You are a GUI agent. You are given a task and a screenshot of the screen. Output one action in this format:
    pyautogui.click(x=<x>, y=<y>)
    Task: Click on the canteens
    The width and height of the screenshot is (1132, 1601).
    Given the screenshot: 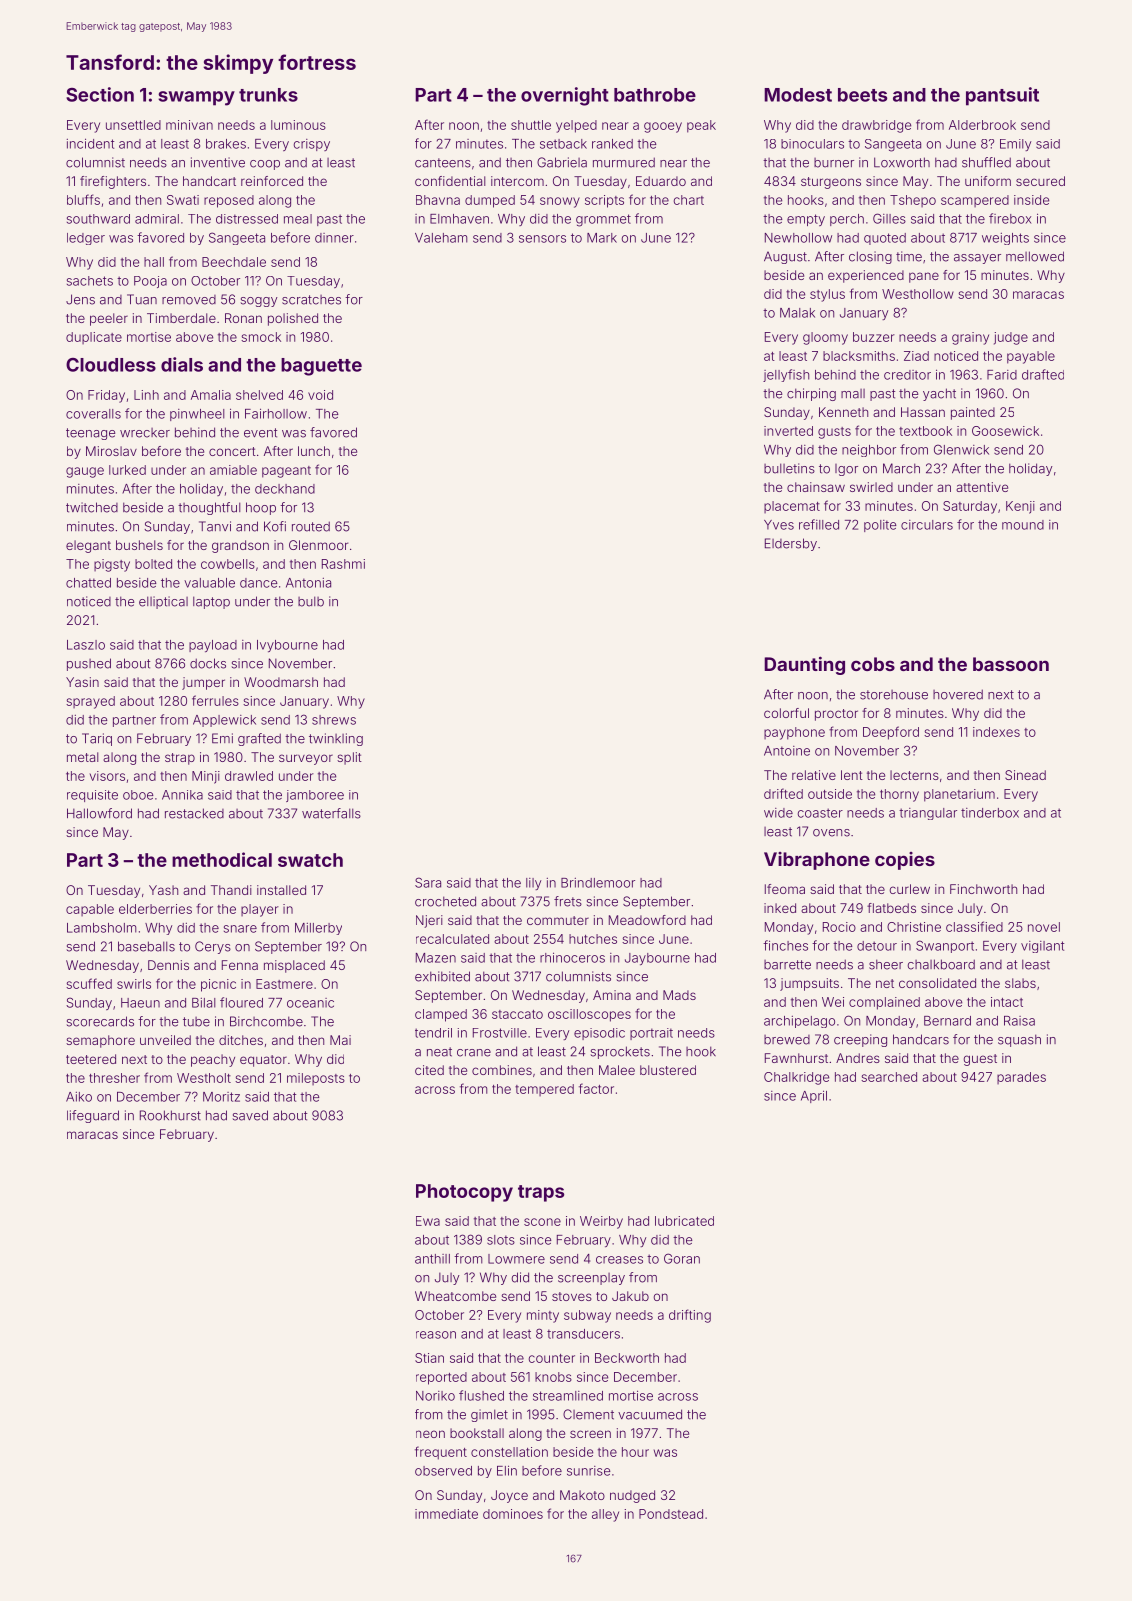 What is the action you would take?
    pyautogui.click(x=443, y=163)
